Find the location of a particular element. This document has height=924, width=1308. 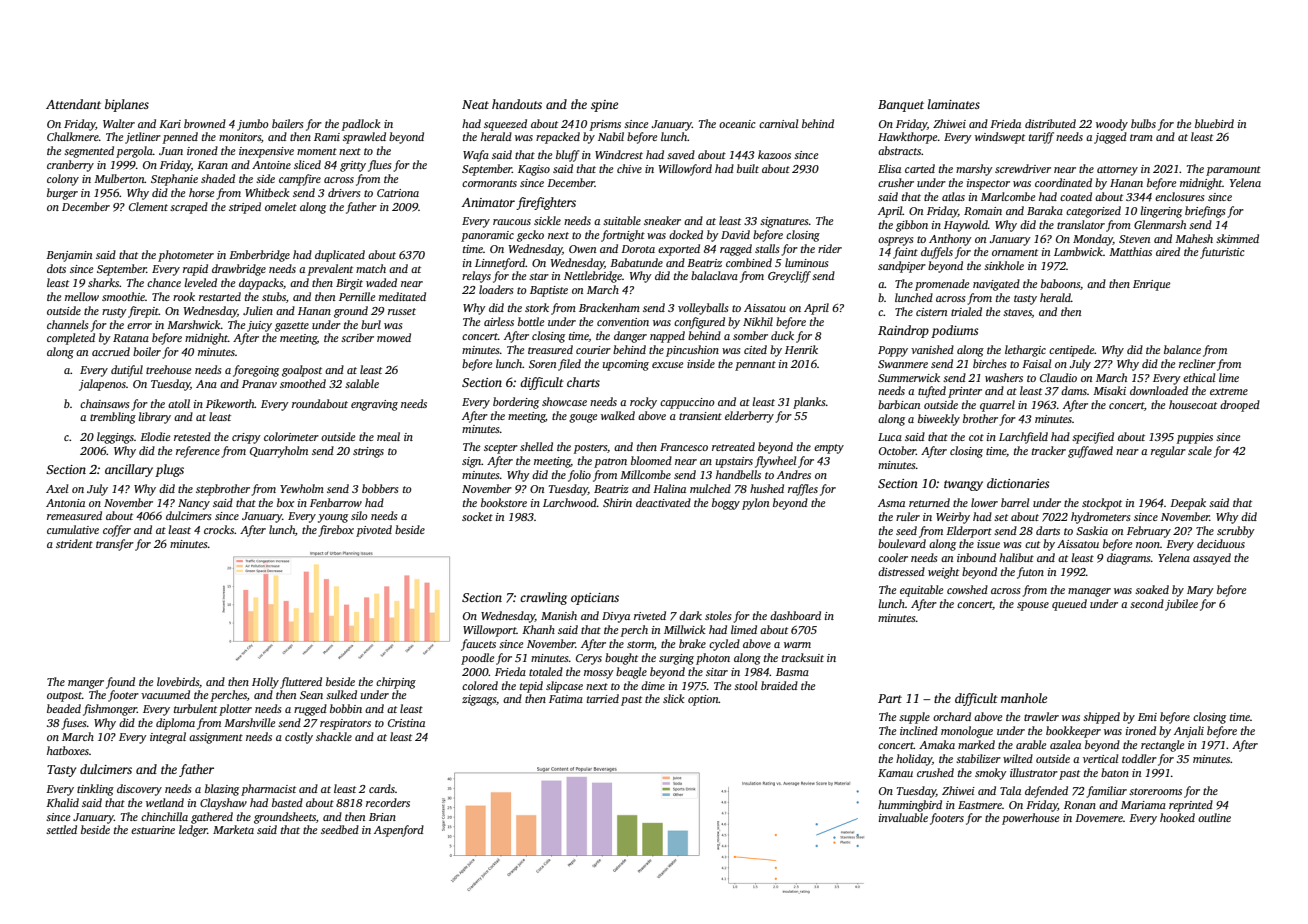

stalls is located at coordinates (767, 248).
